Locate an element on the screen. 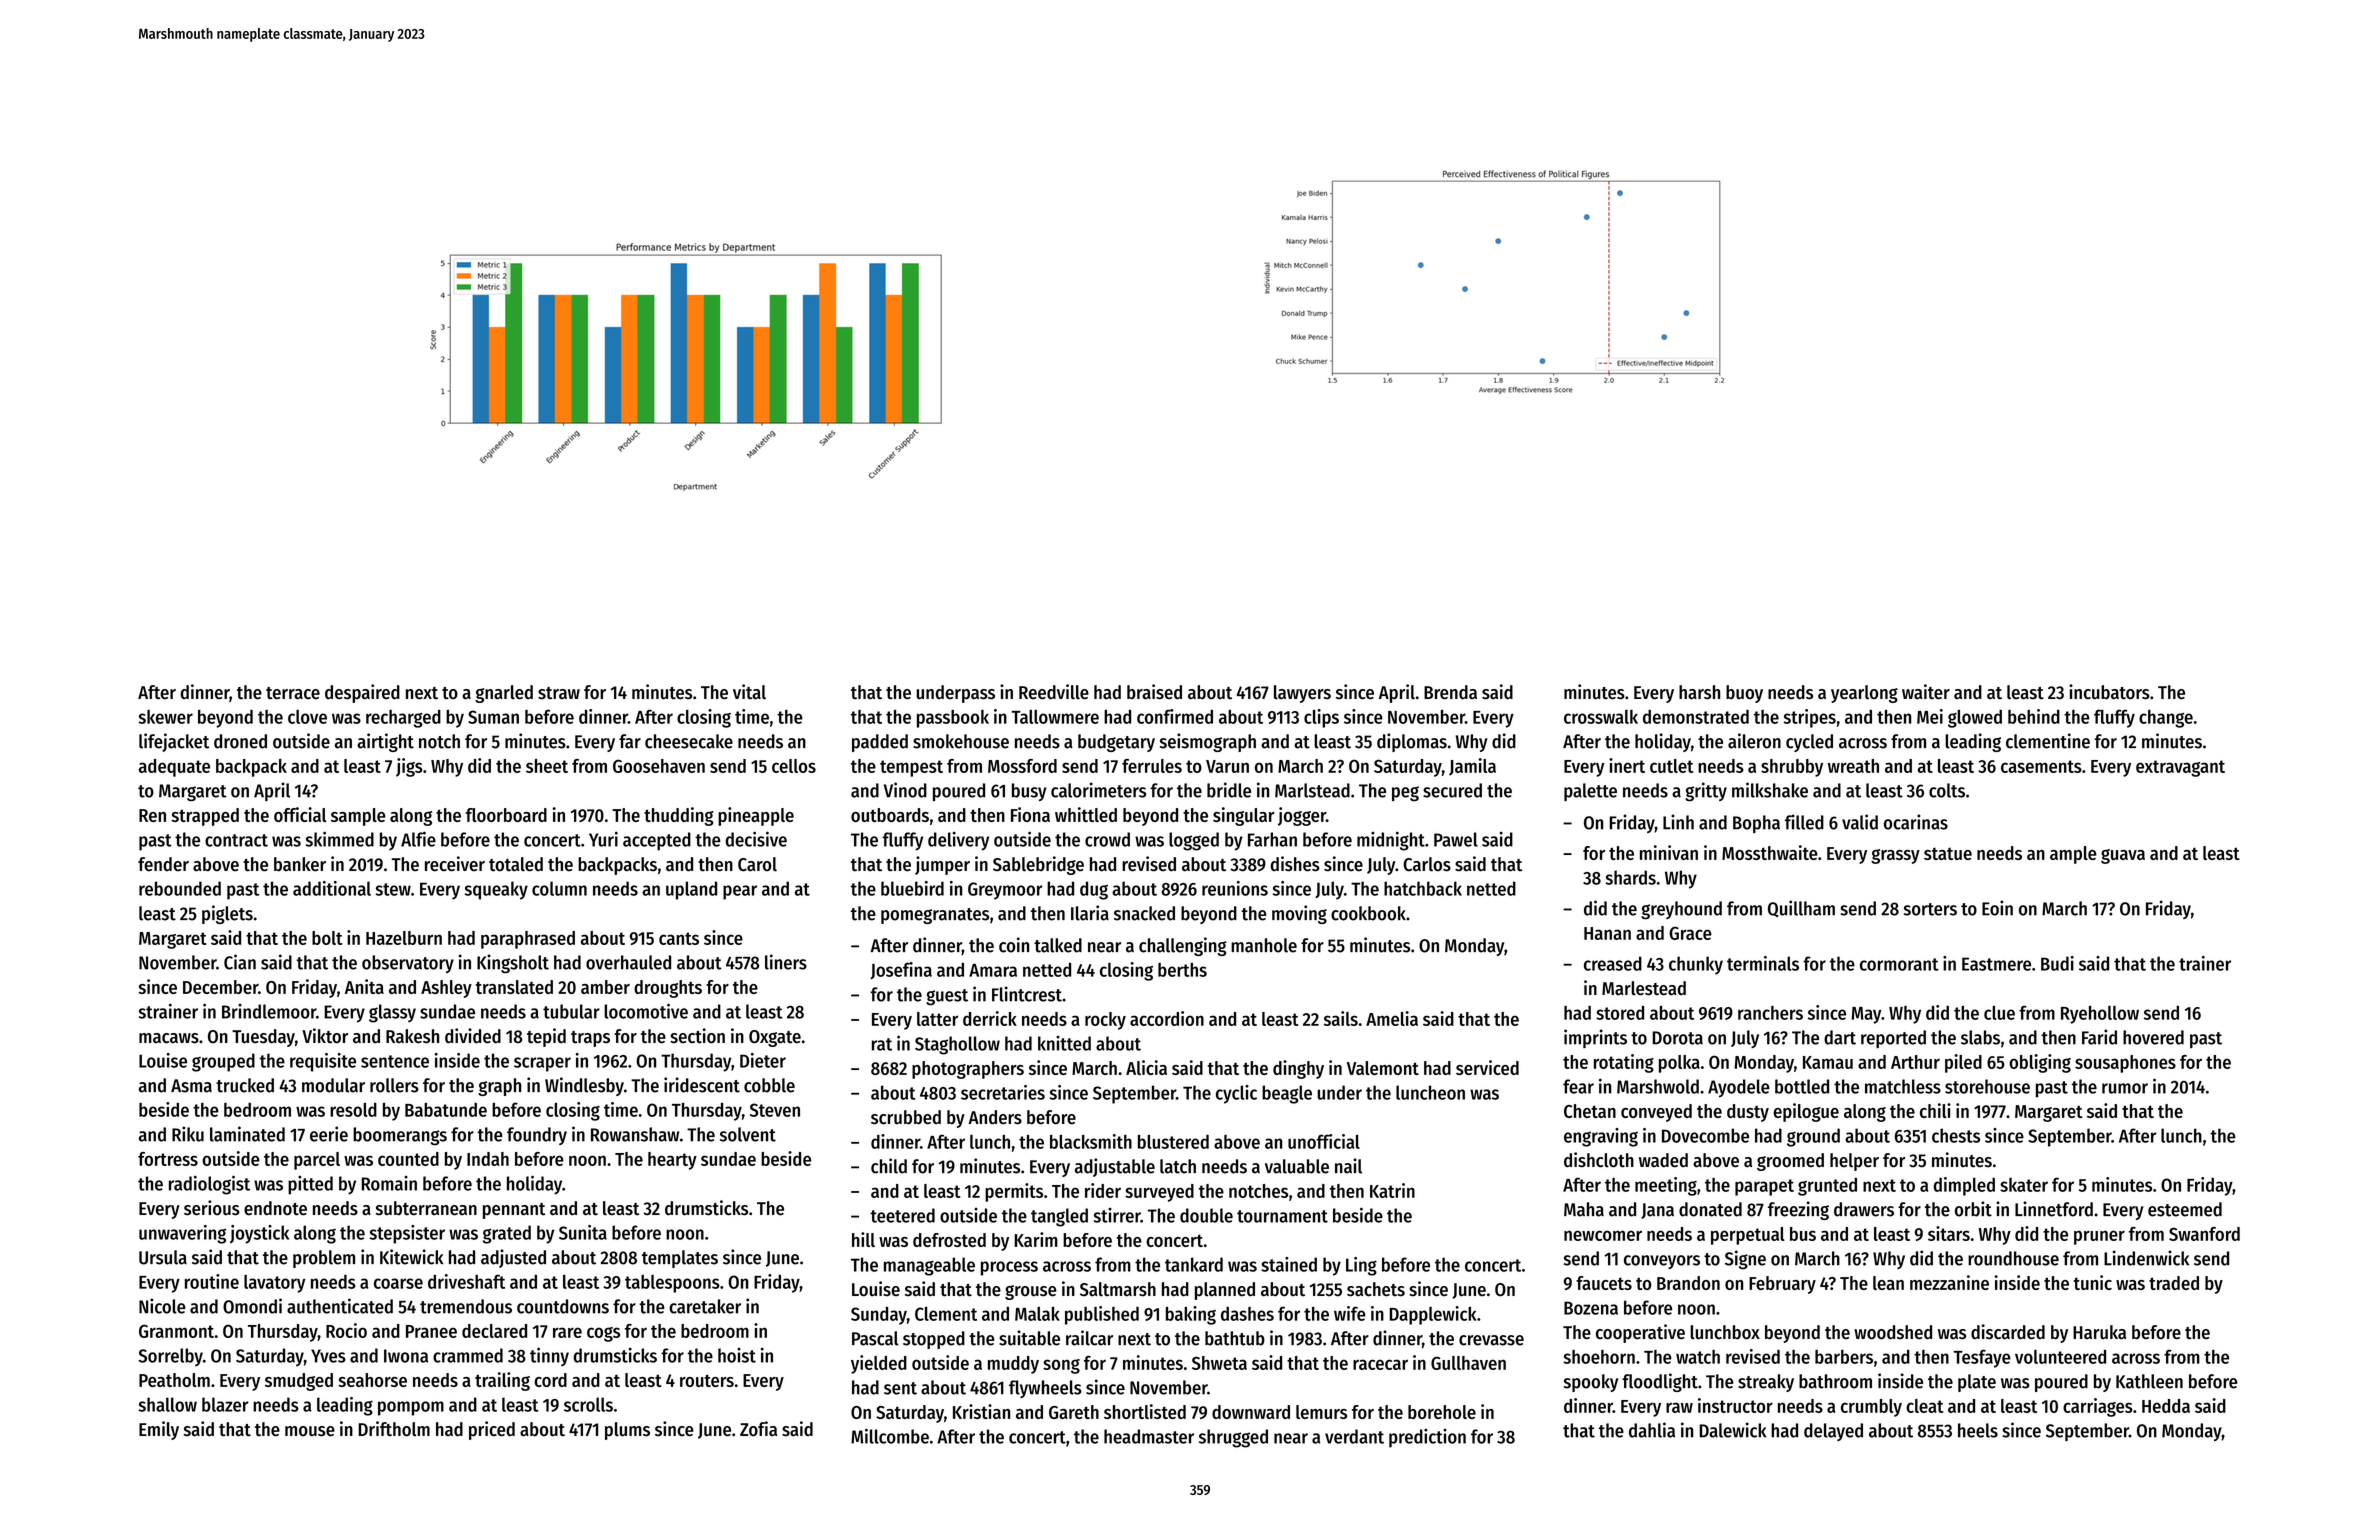  bathtub is located at coordinates (1235, 1338).
